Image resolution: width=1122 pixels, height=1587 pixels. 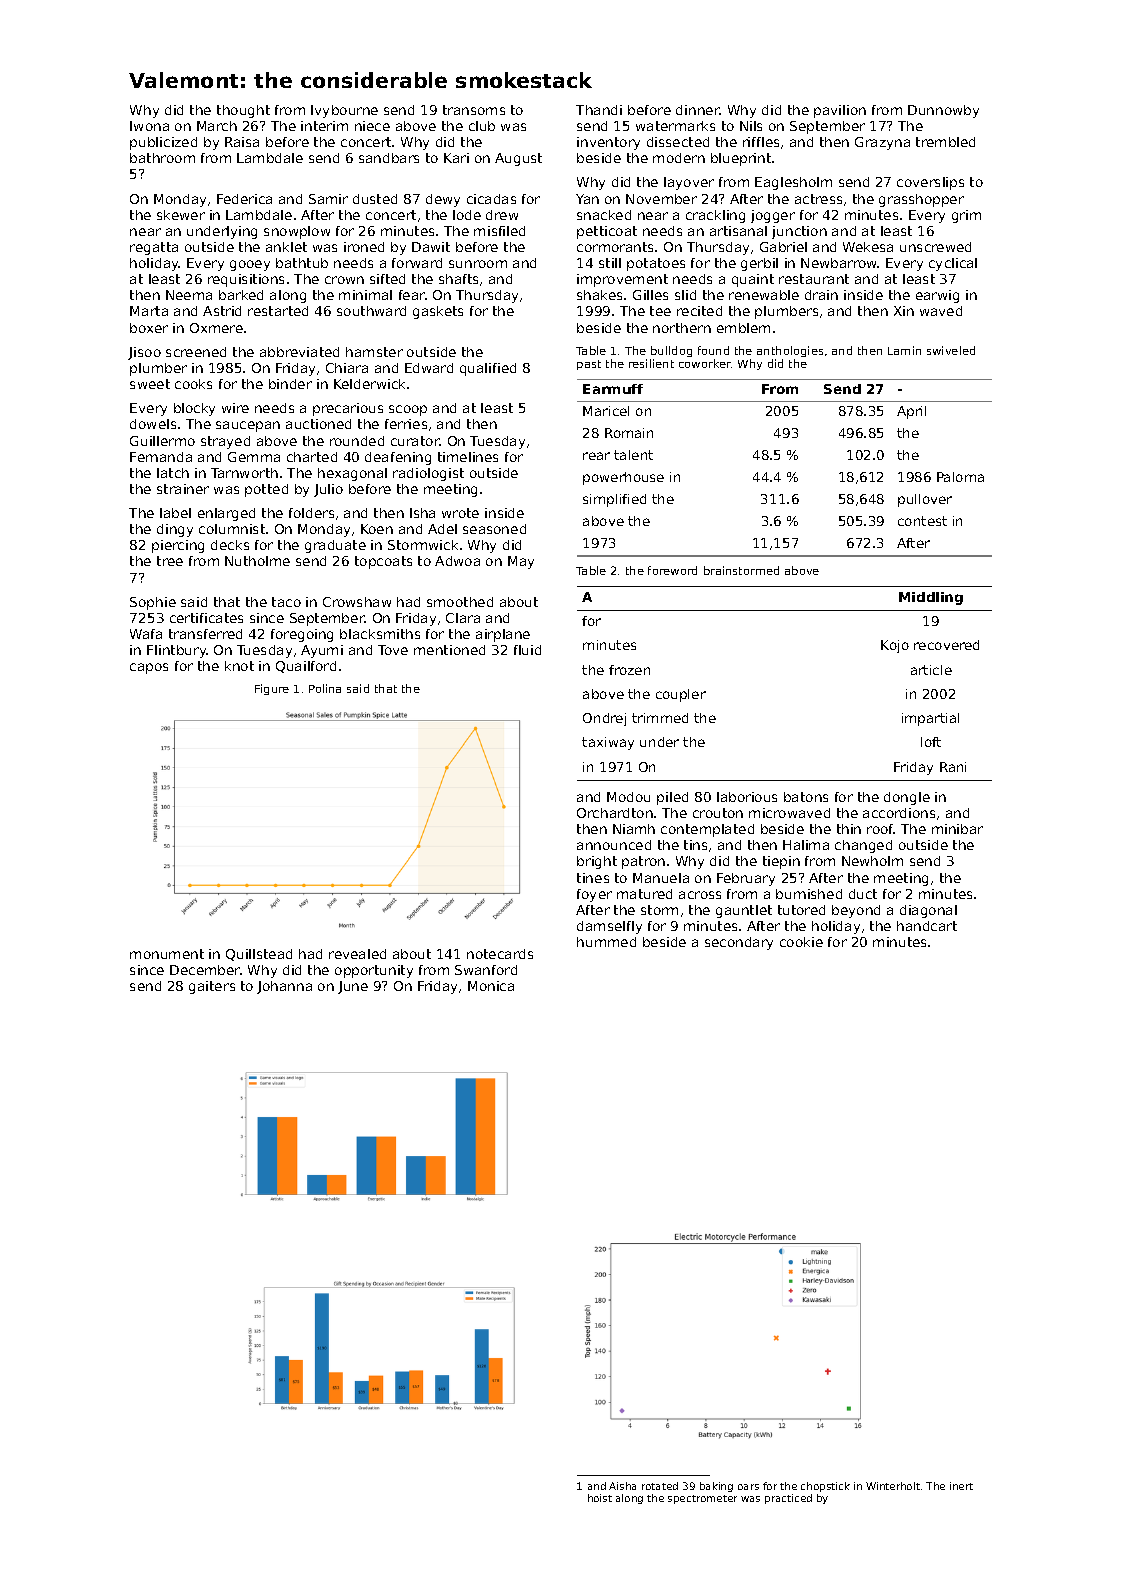 What do you see at coordinates (259, 955) in the document?
I see `Quillstead` at bounding box center [259, 955].
